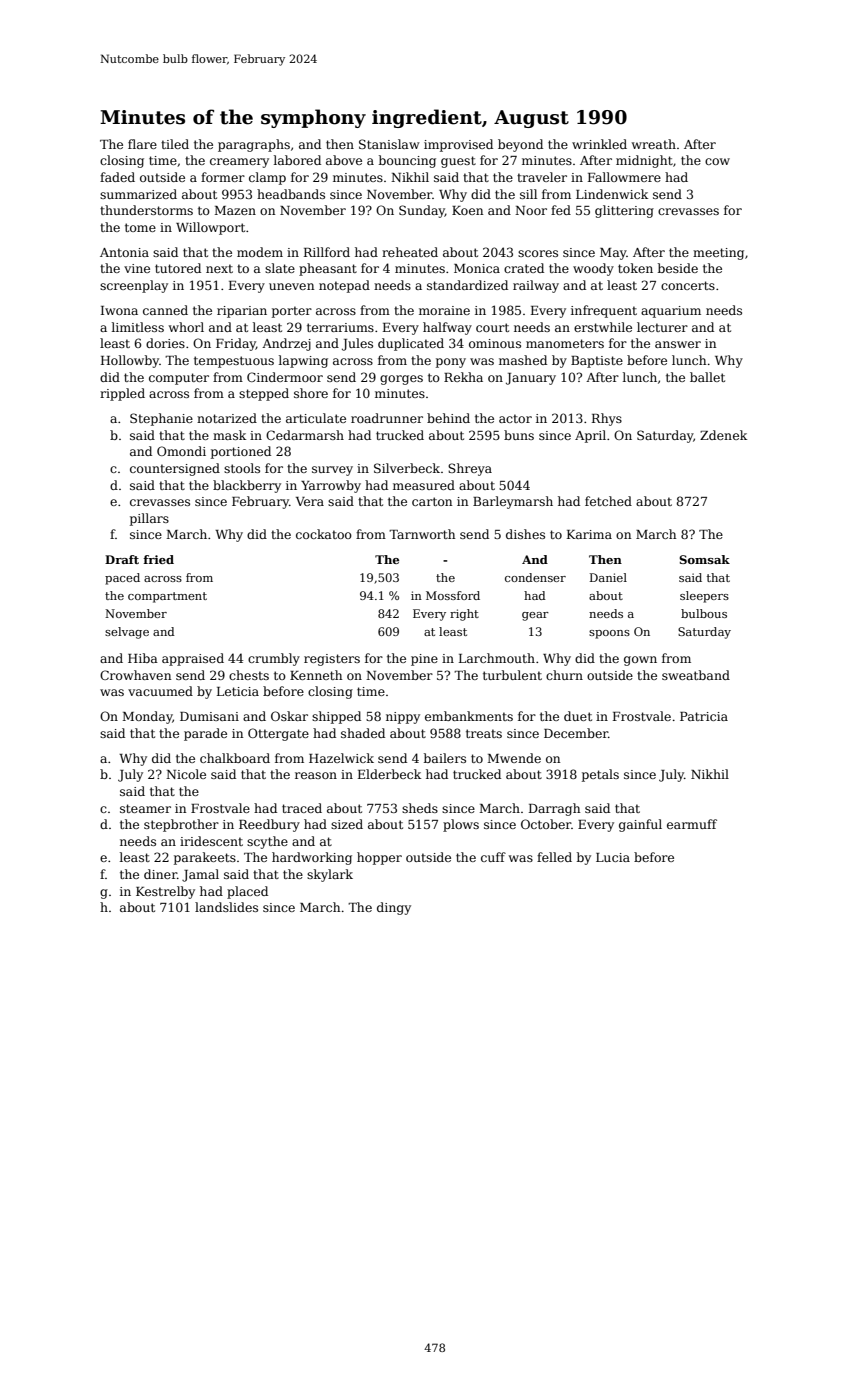 The width and height of the screenshot is (849, 1400). What do you see at coordinates (165, 892) in the screenshot?
I see `Kestrelby` at bounding box center [165, 892].
